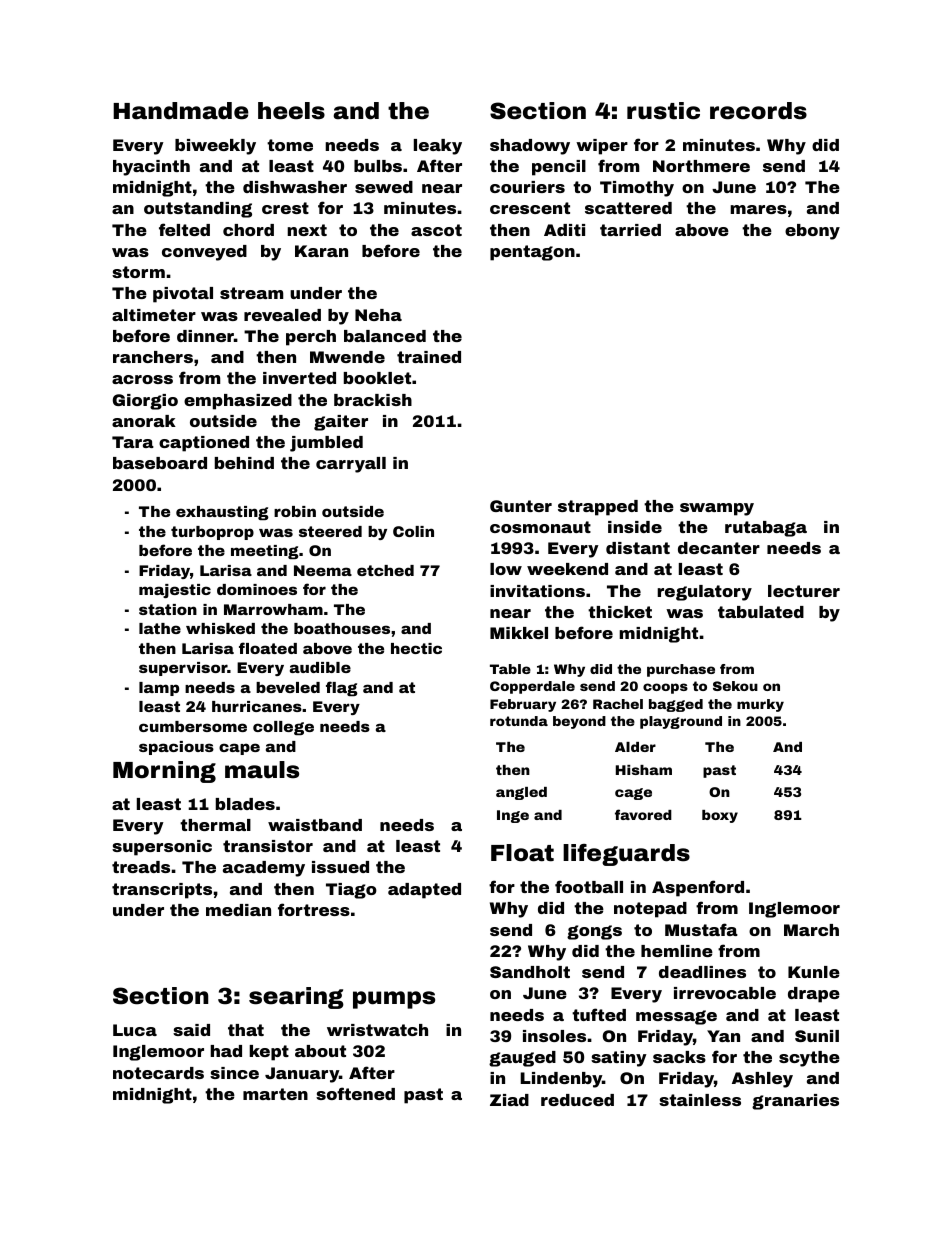  Describe the element at coordinates (183, 669) in the page. I see `supervisor` at that location.
